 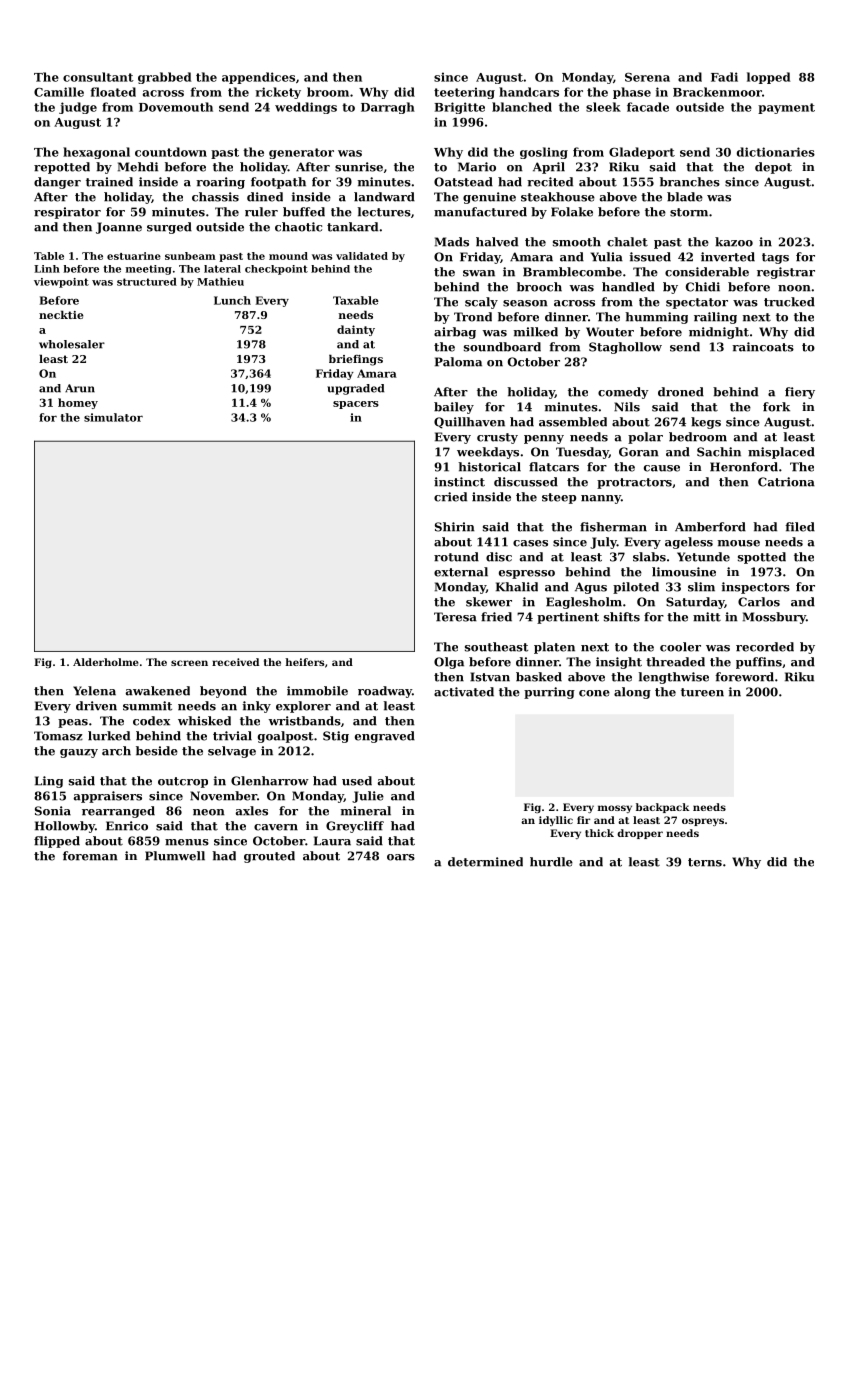 I want to click on footpath, so click(x=278, y=183).
